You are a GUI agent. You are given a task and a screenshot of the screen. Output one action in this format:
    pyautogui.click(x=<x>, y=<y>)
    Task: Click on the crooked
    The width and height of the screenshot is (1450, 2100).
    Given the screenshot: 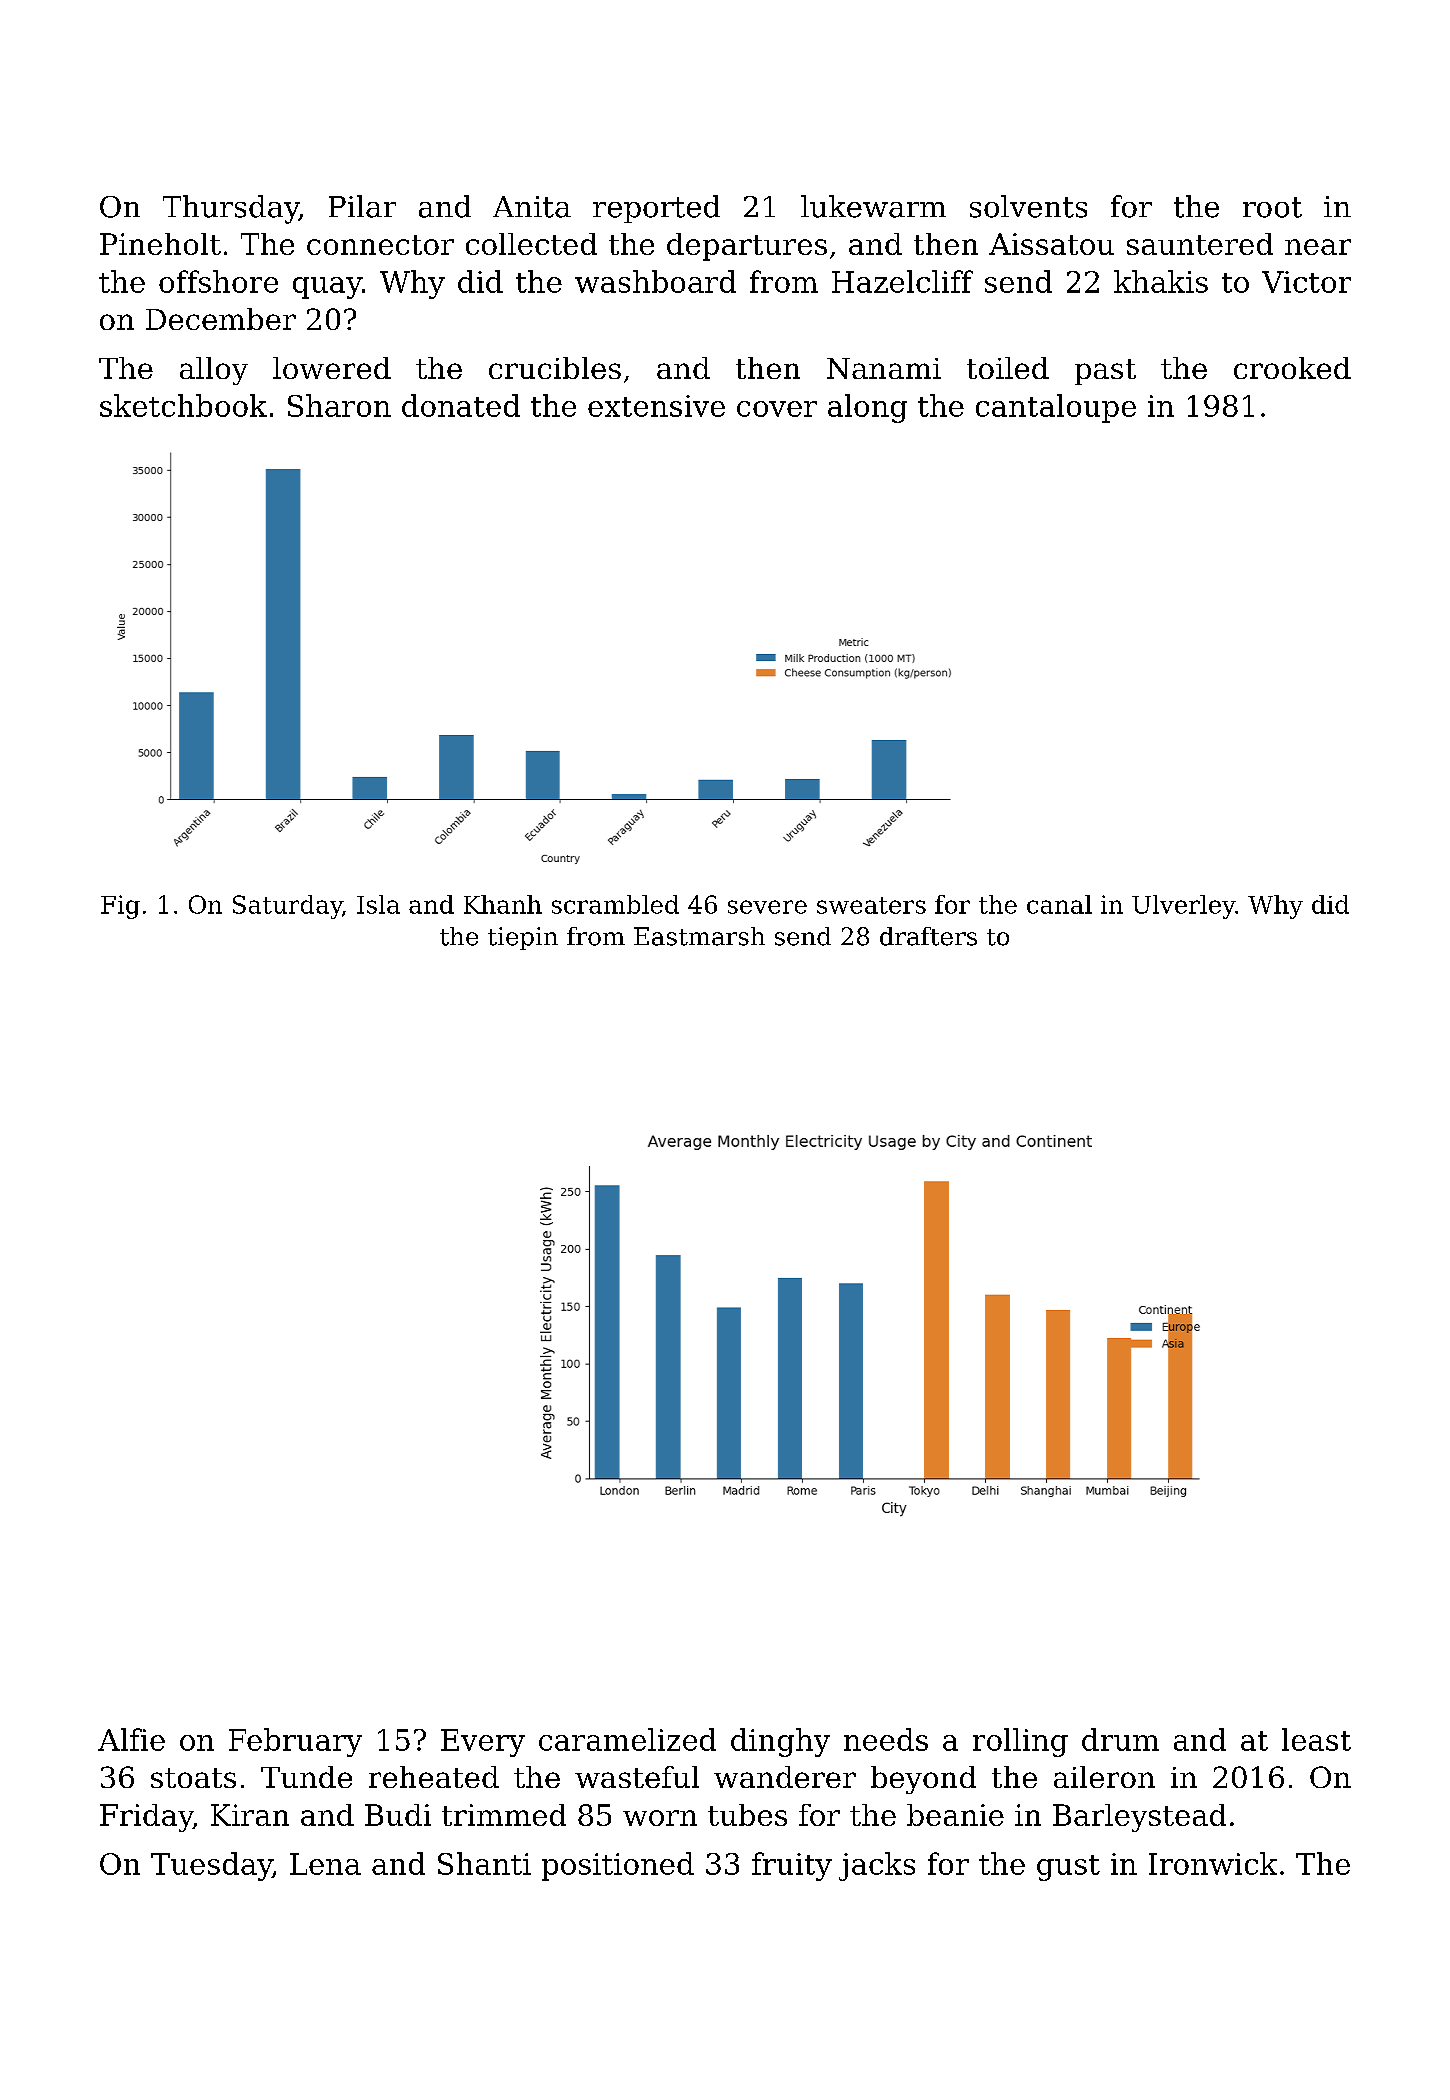 What is the action you would take?
    pyautogui.click(x=1292, y=368)
